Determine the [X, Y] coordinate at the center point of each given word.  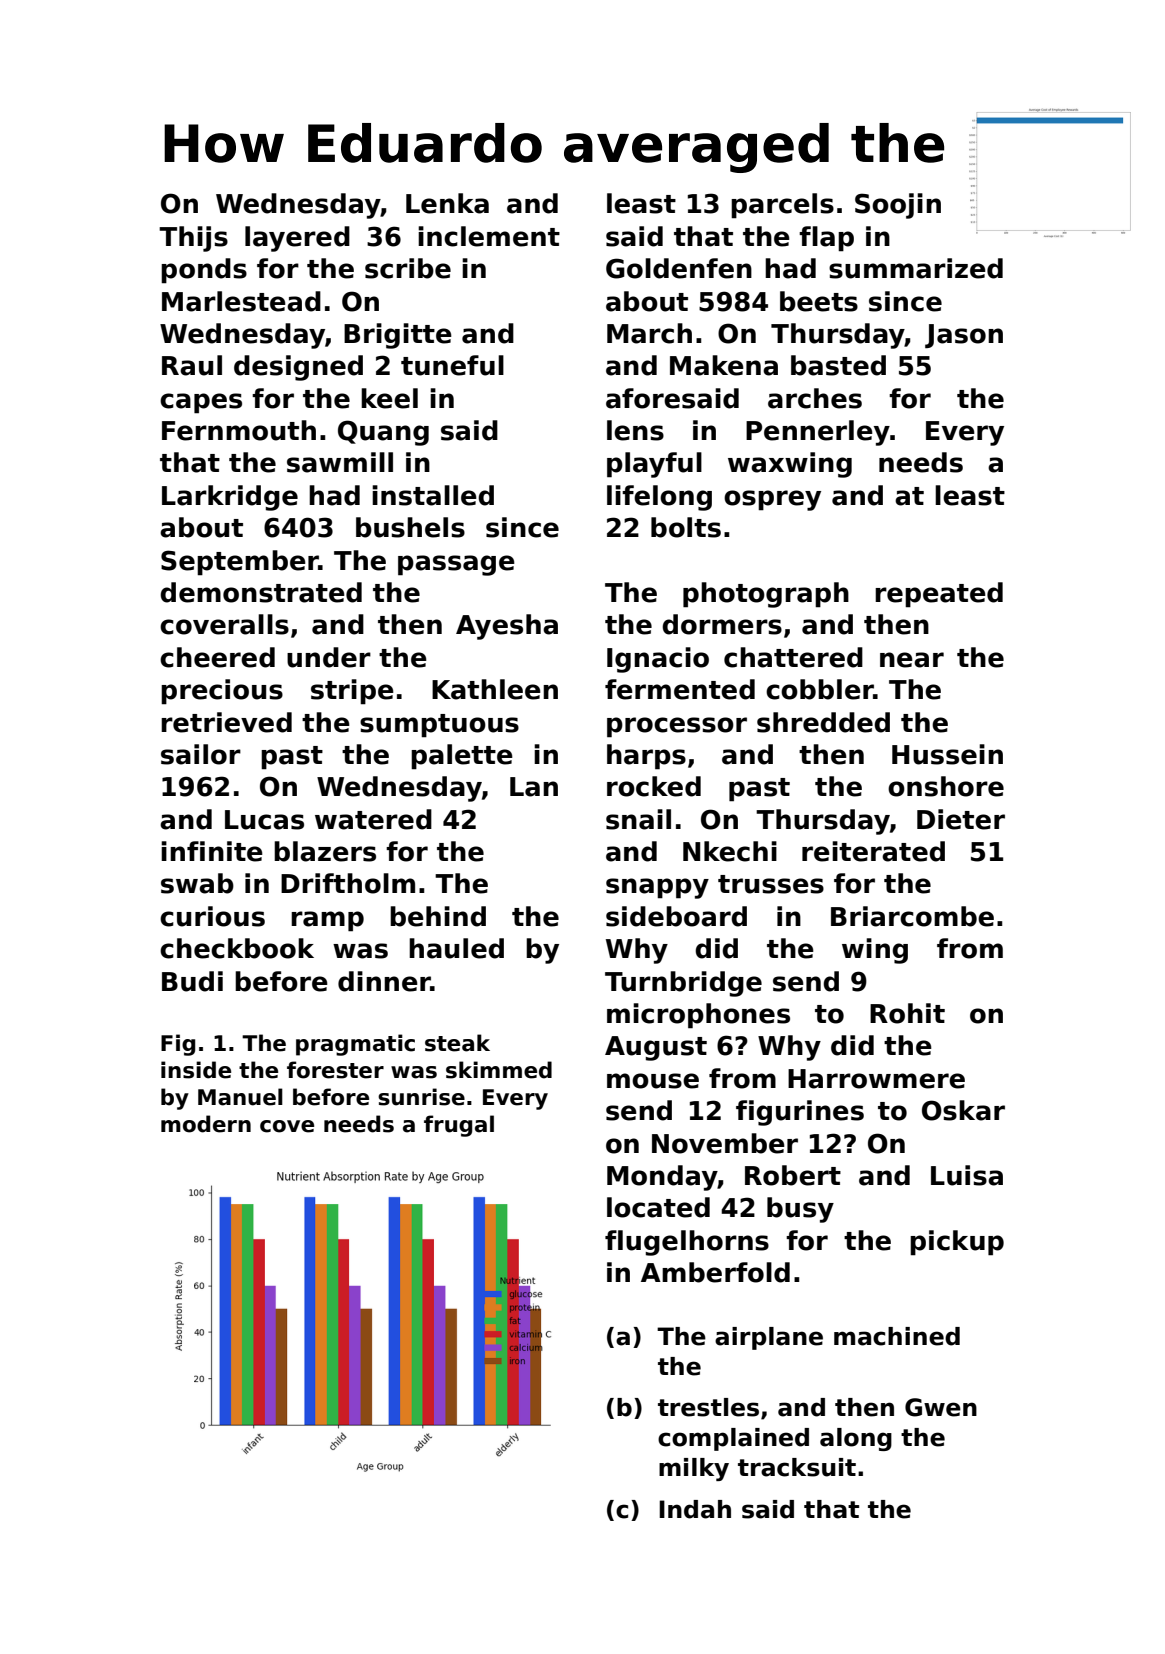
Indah [695, 1509]
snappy [657, 888]
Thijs [193, 239]
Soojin [898, 206]
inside [196, 1070]
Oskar [963, 1110]
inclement [489, 236]
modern [206, 1124]
